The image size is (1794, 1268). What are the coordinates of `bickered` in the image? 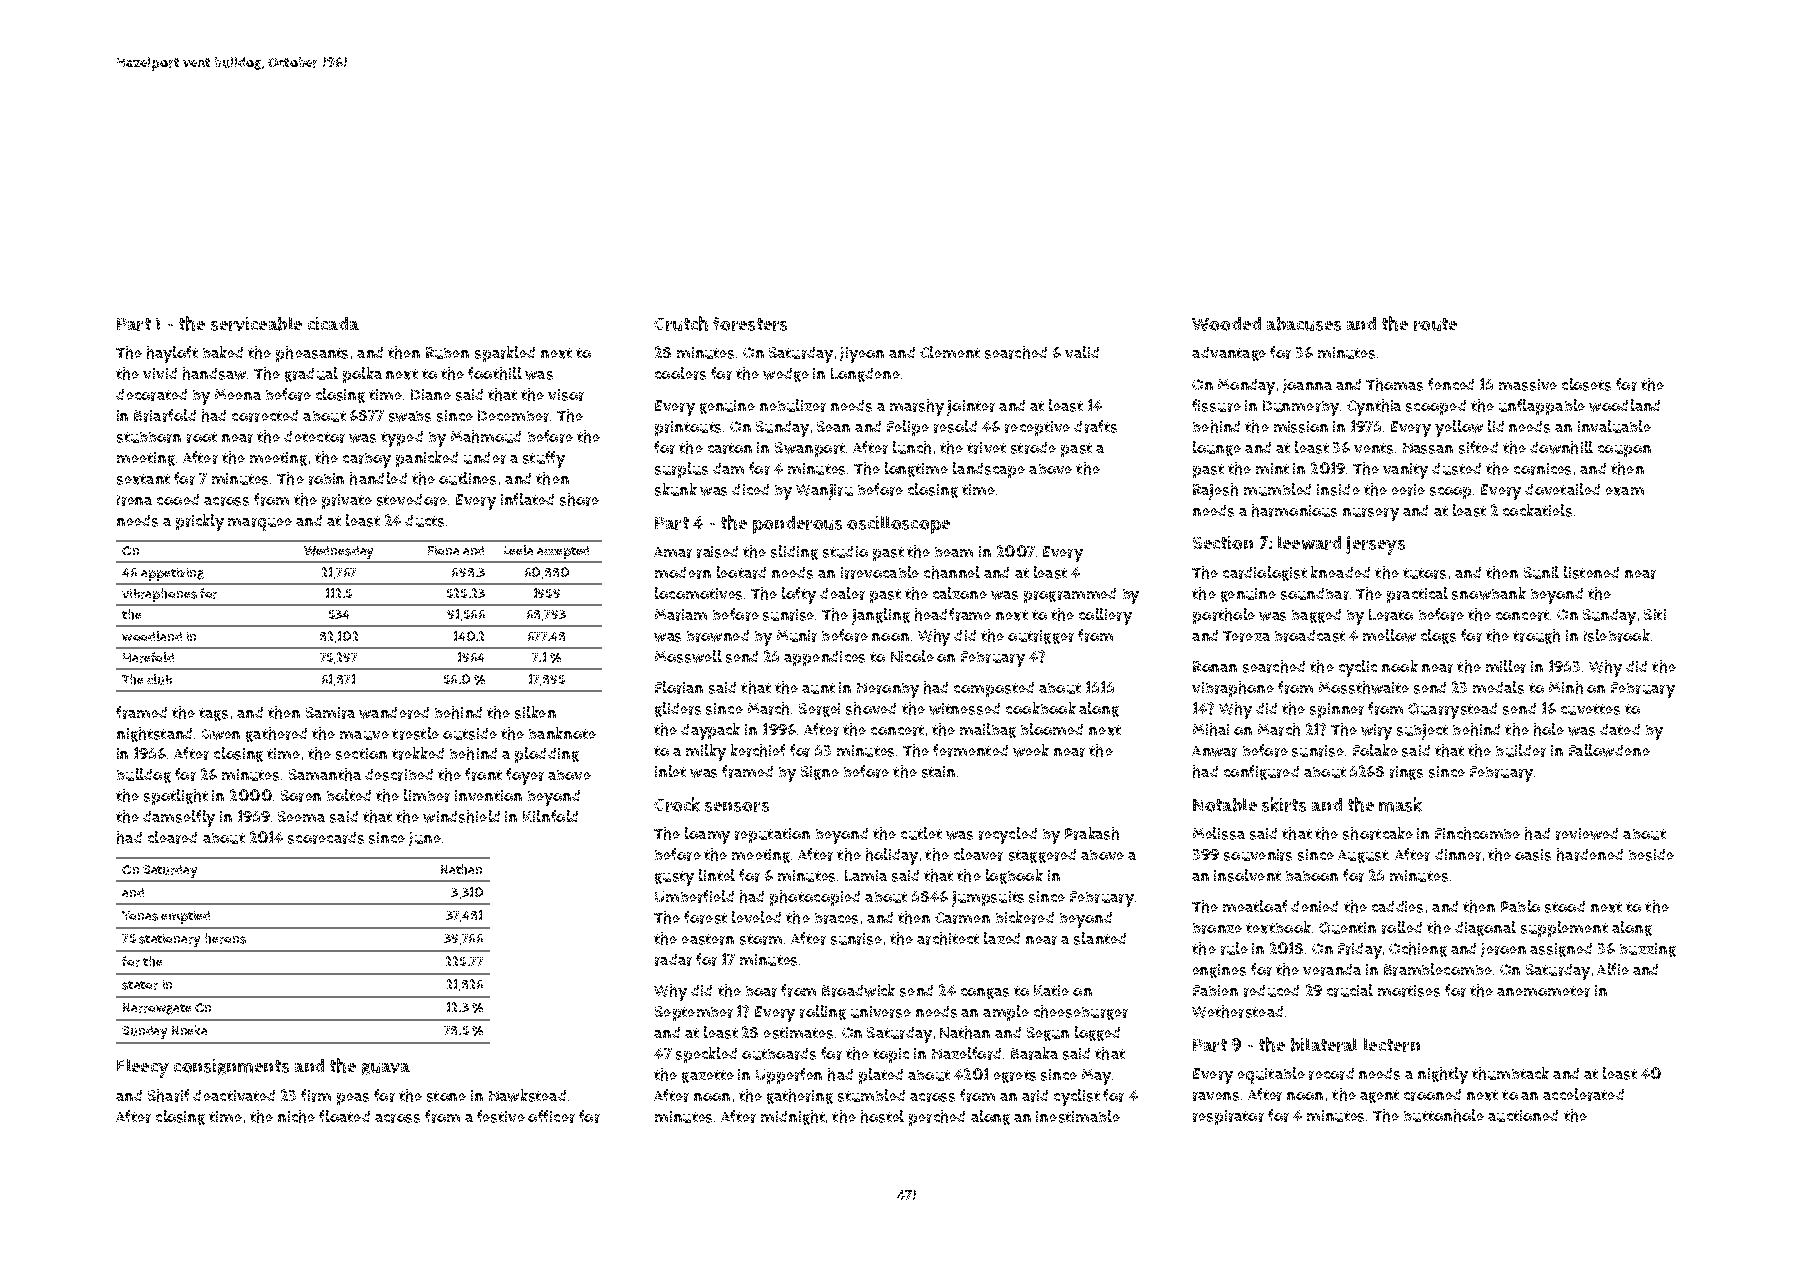 It's located at (1025, 917).
